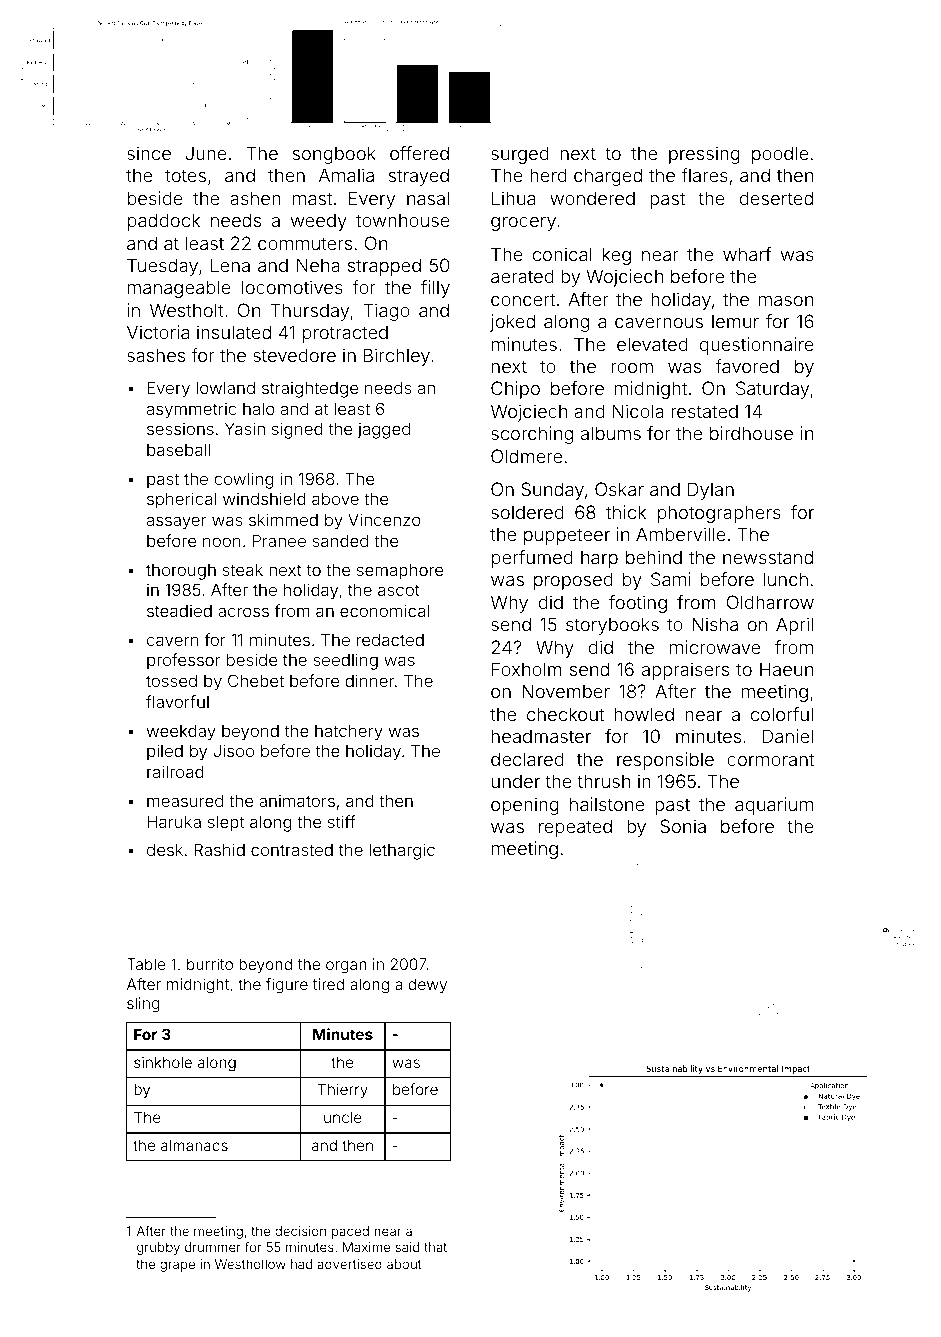 This page has height=1337, width=941. Describe the element at coordinates (786, 669) in the page. I see `Haeun` at that location.
